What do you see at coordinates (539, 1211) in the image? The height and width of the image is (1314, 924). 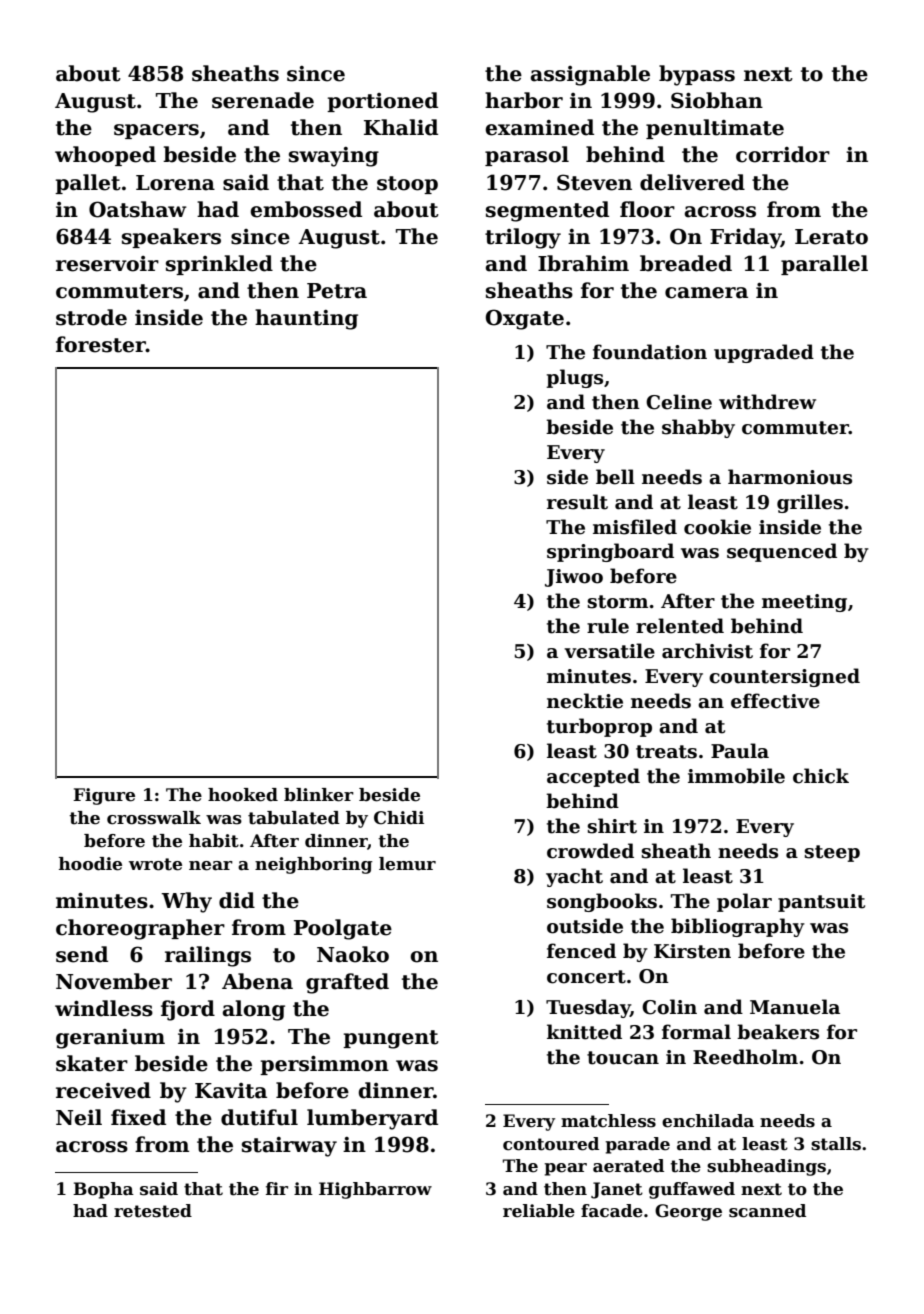 I see `reliable` at bounding box center [539, 1211].
